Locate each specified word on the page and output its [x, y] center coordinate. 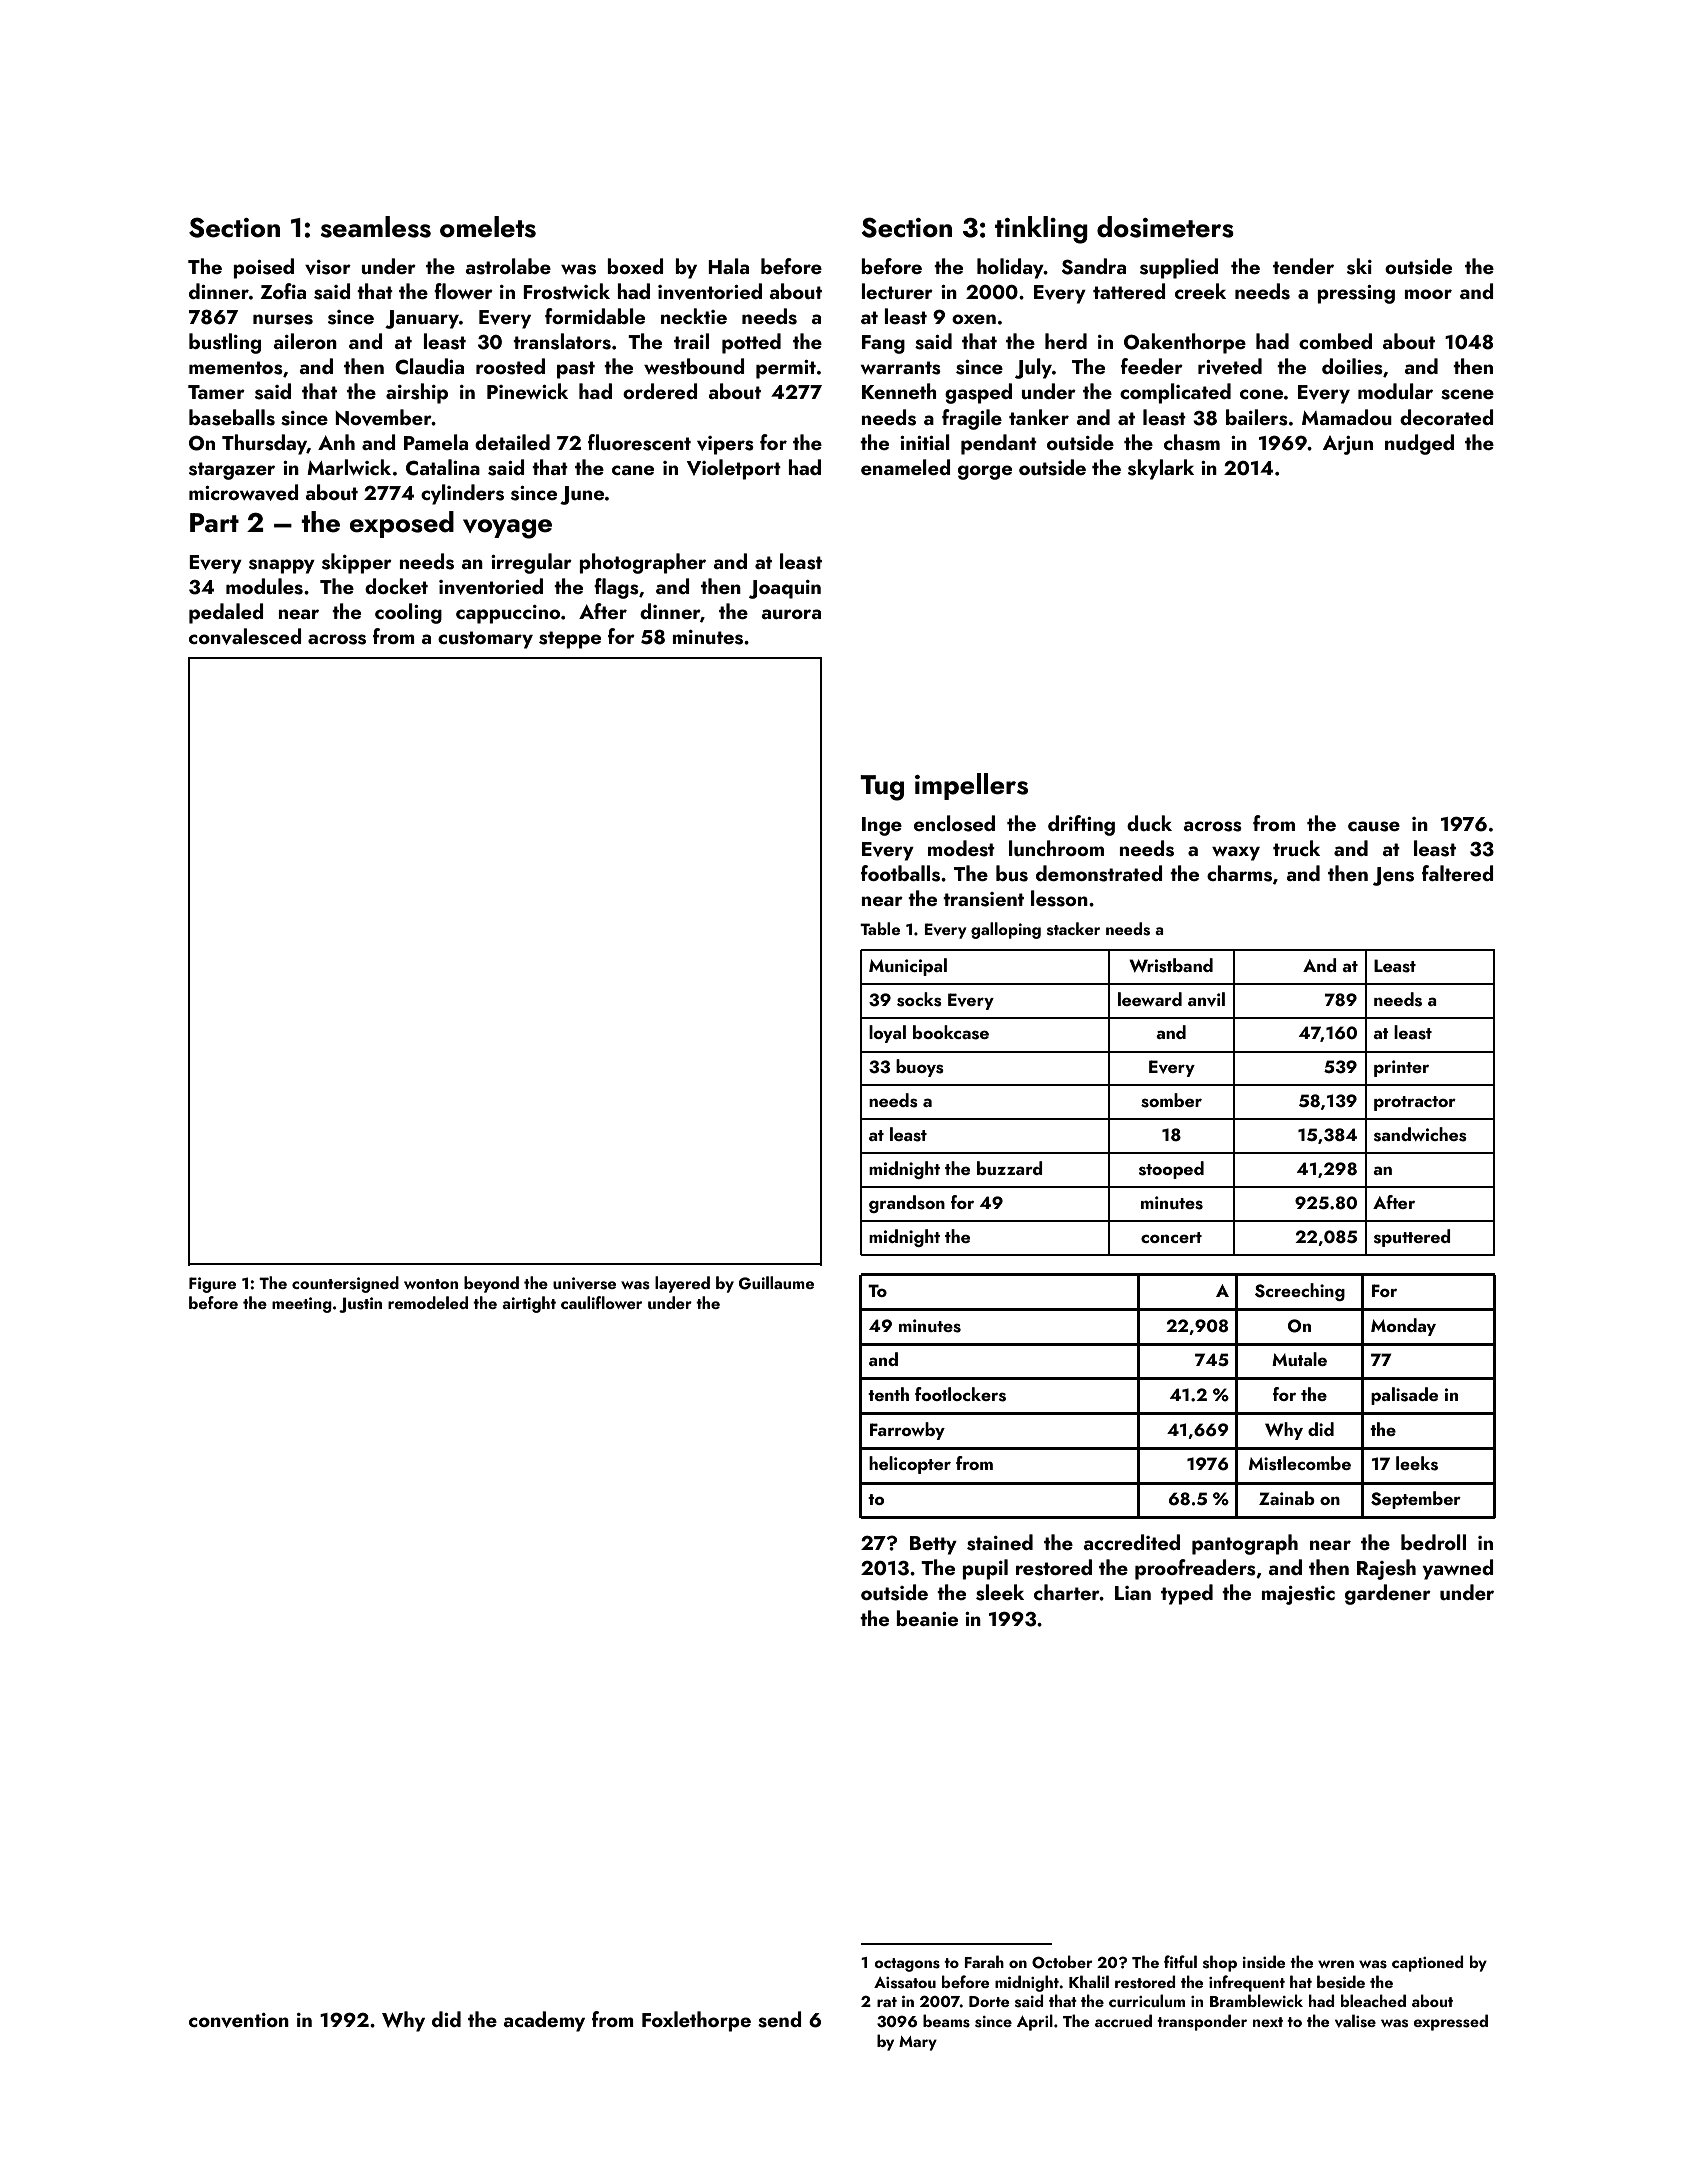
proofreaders [1195, 1569]
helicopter [910, 1465]
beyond [491, 1284]
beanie [927, 1618]
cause [1374, 826]
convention [239, 2020]
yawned [1457, 1569]
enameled [905, 467]
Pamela [436, 442]
